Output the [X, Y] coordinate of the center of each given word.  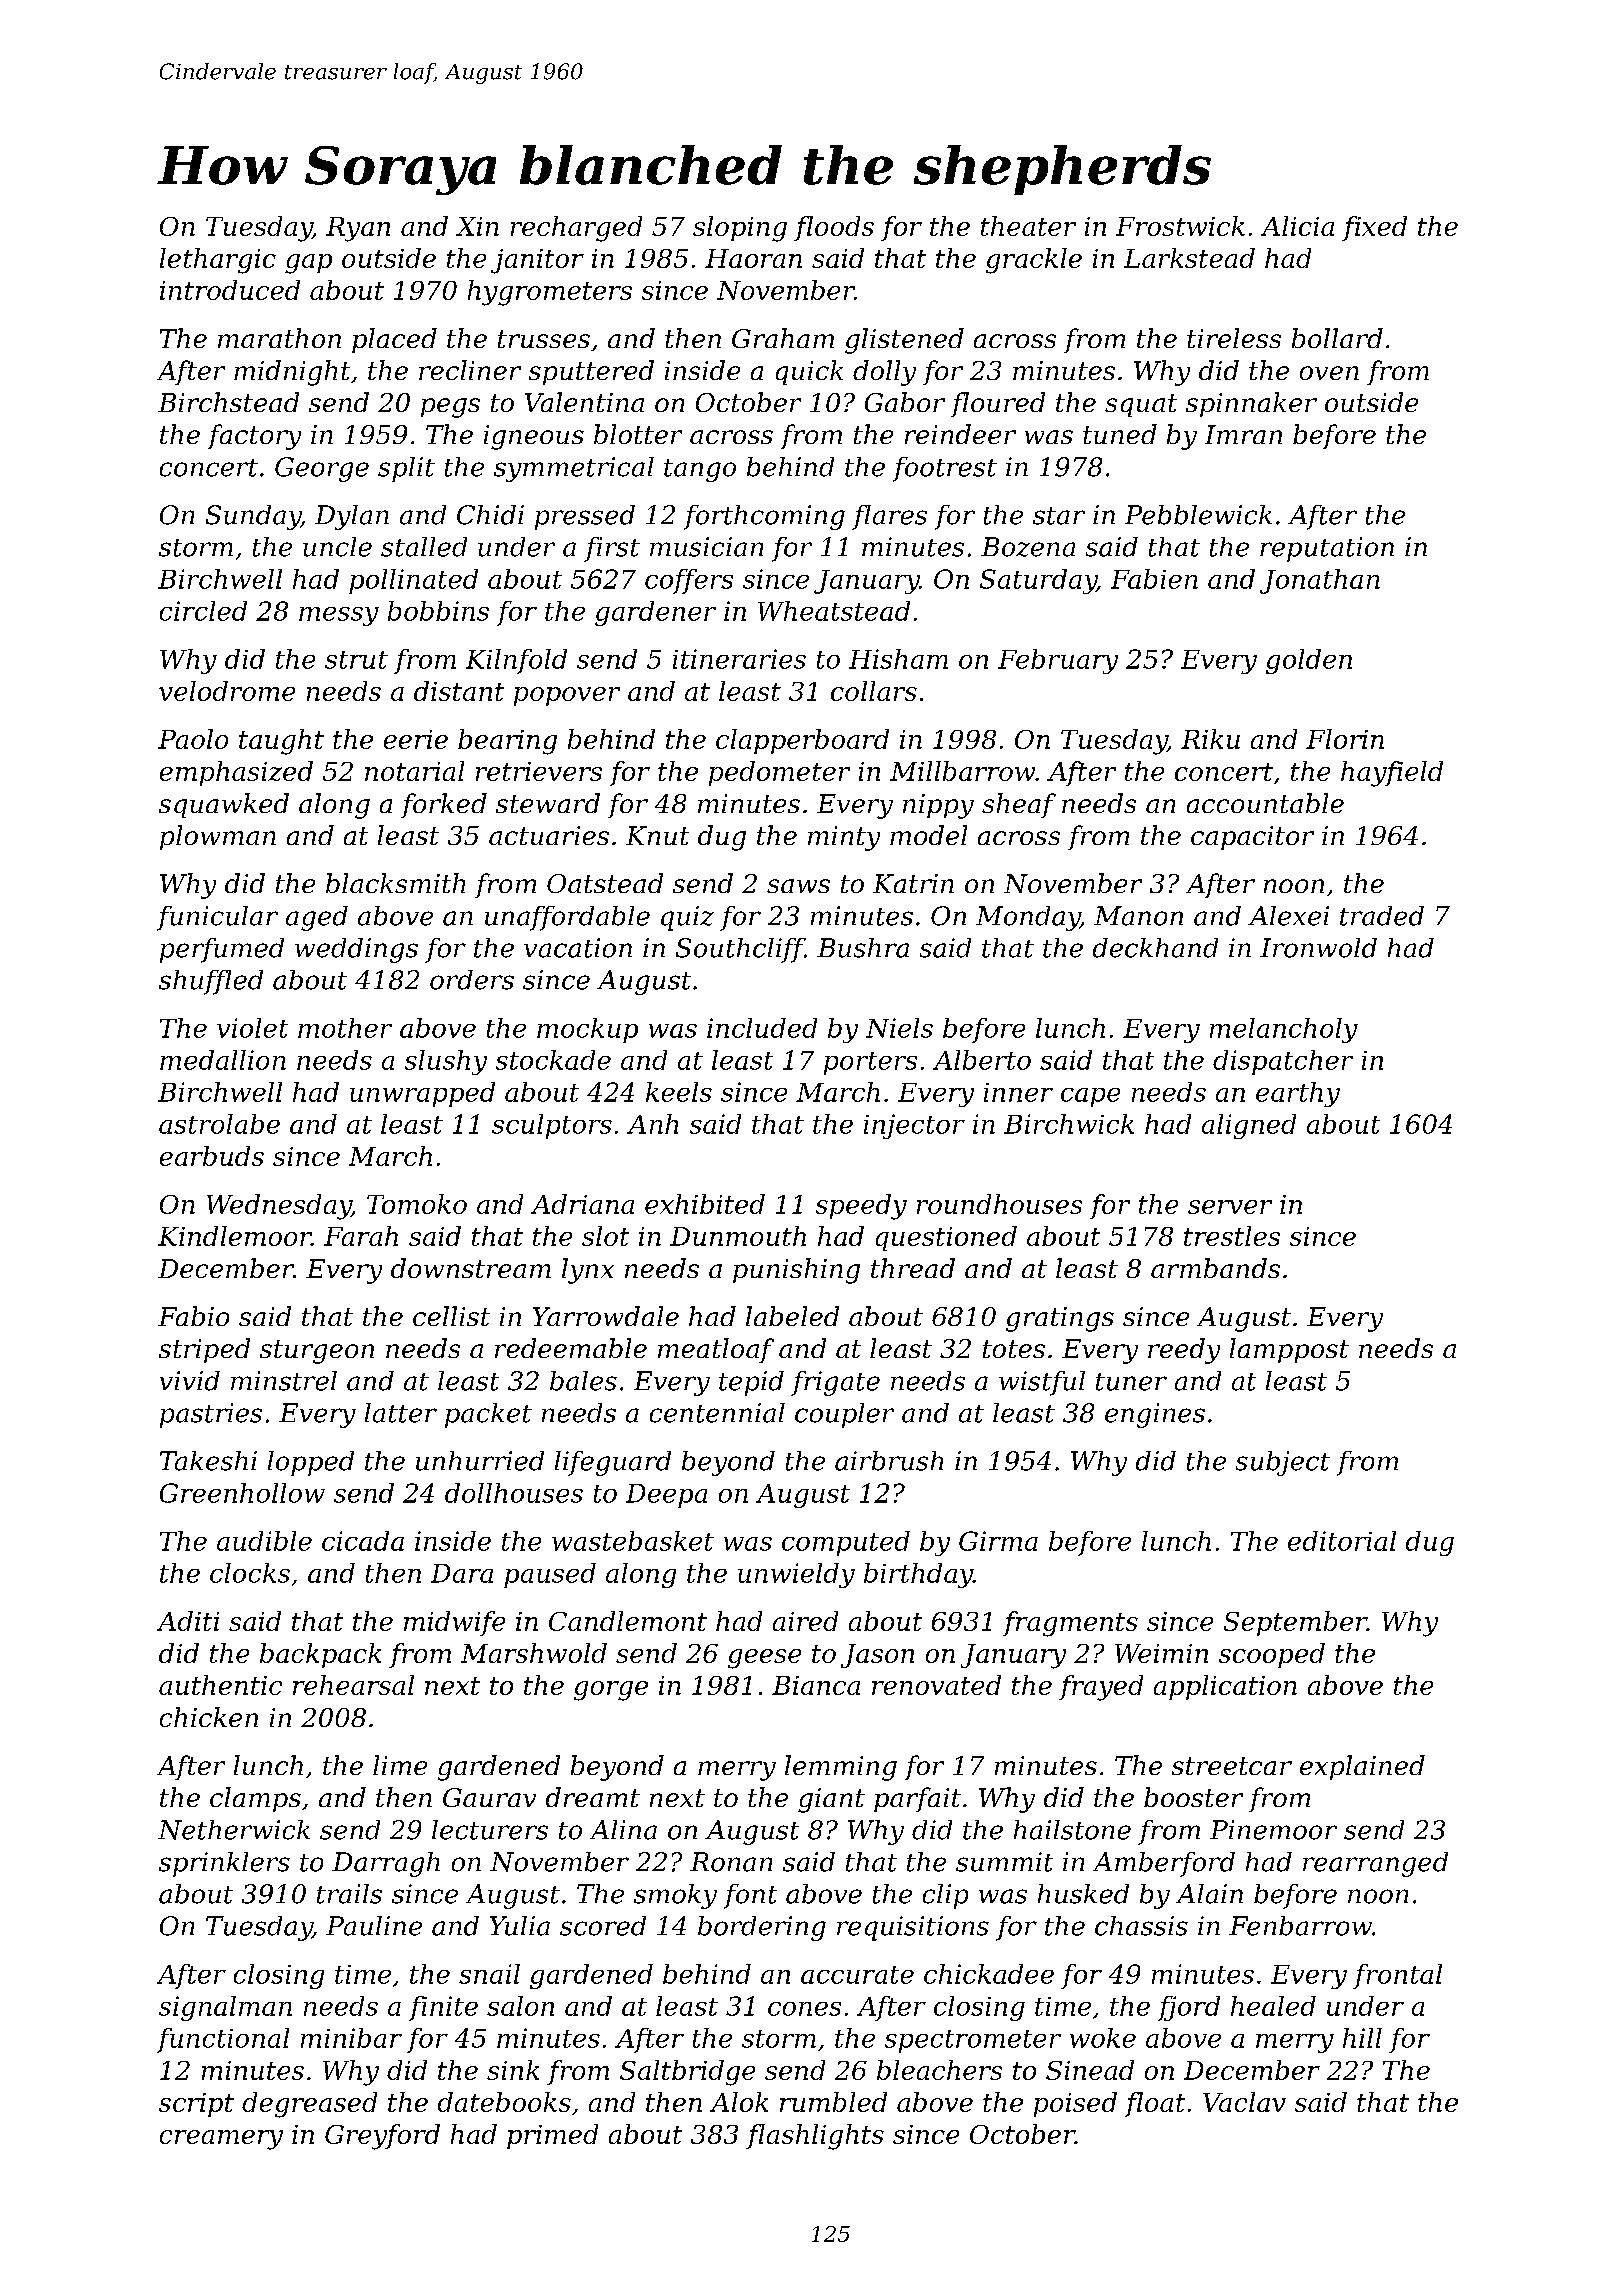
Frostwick [1180, 226]
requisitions [913, 1928]
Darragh [386, 1864]
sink [513, 2070]
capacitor [1252, 838]
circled [203, 611]
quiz [687, 918]
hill [1362, 2038]
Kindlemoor [234, 1236]
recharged [576, 229]
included [762, 1028]
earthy [1298, 1094]
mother [345, 1028]
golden [1309, 661]
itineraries [739, 659]
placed [394, 340]
